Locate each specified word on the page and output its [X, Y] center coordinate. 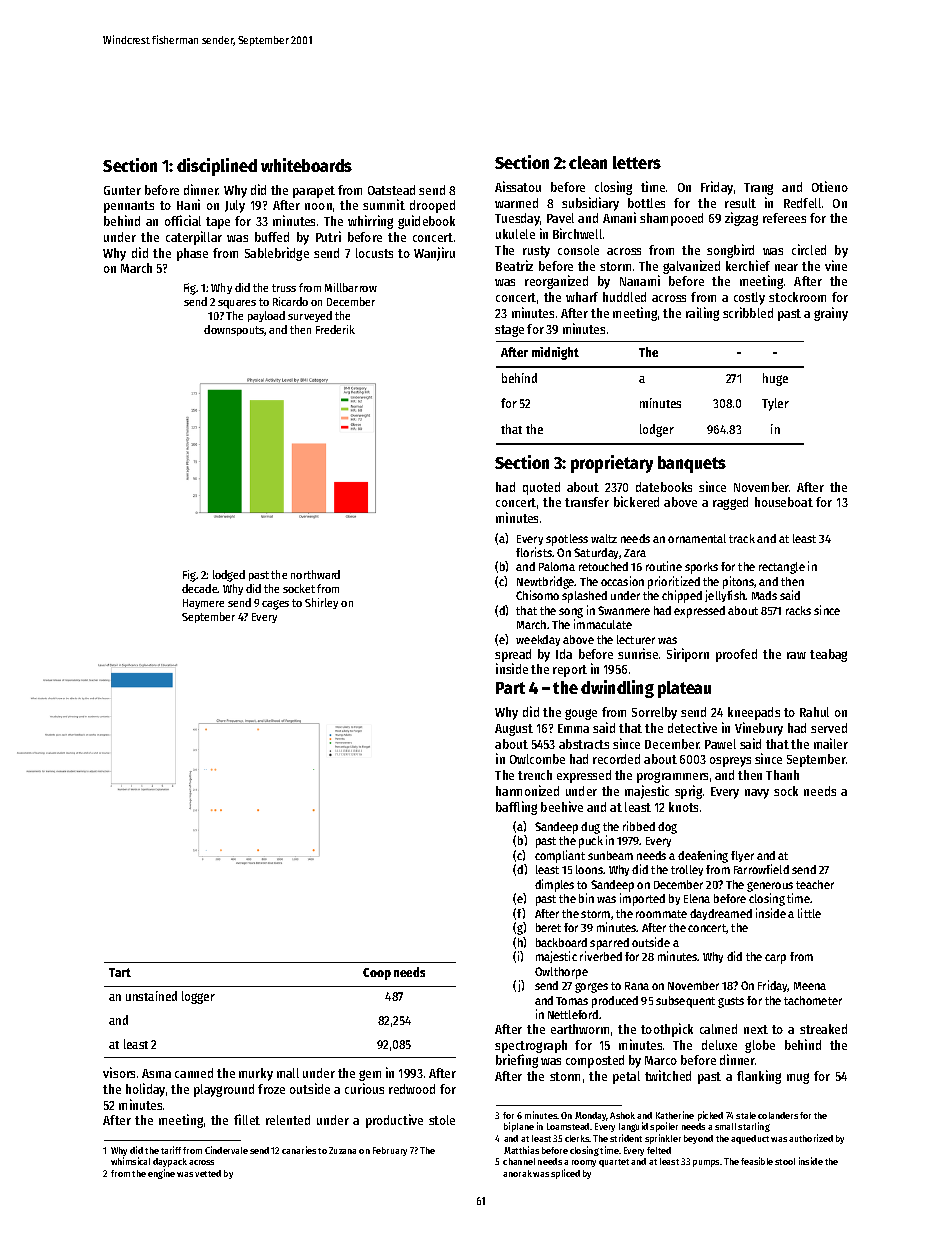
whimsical [130, 1161]
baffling [516, 808]
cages [275, 605]
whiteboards [306, 165]
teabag [828, 655]
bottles [646, 203]
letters [637, 162]
